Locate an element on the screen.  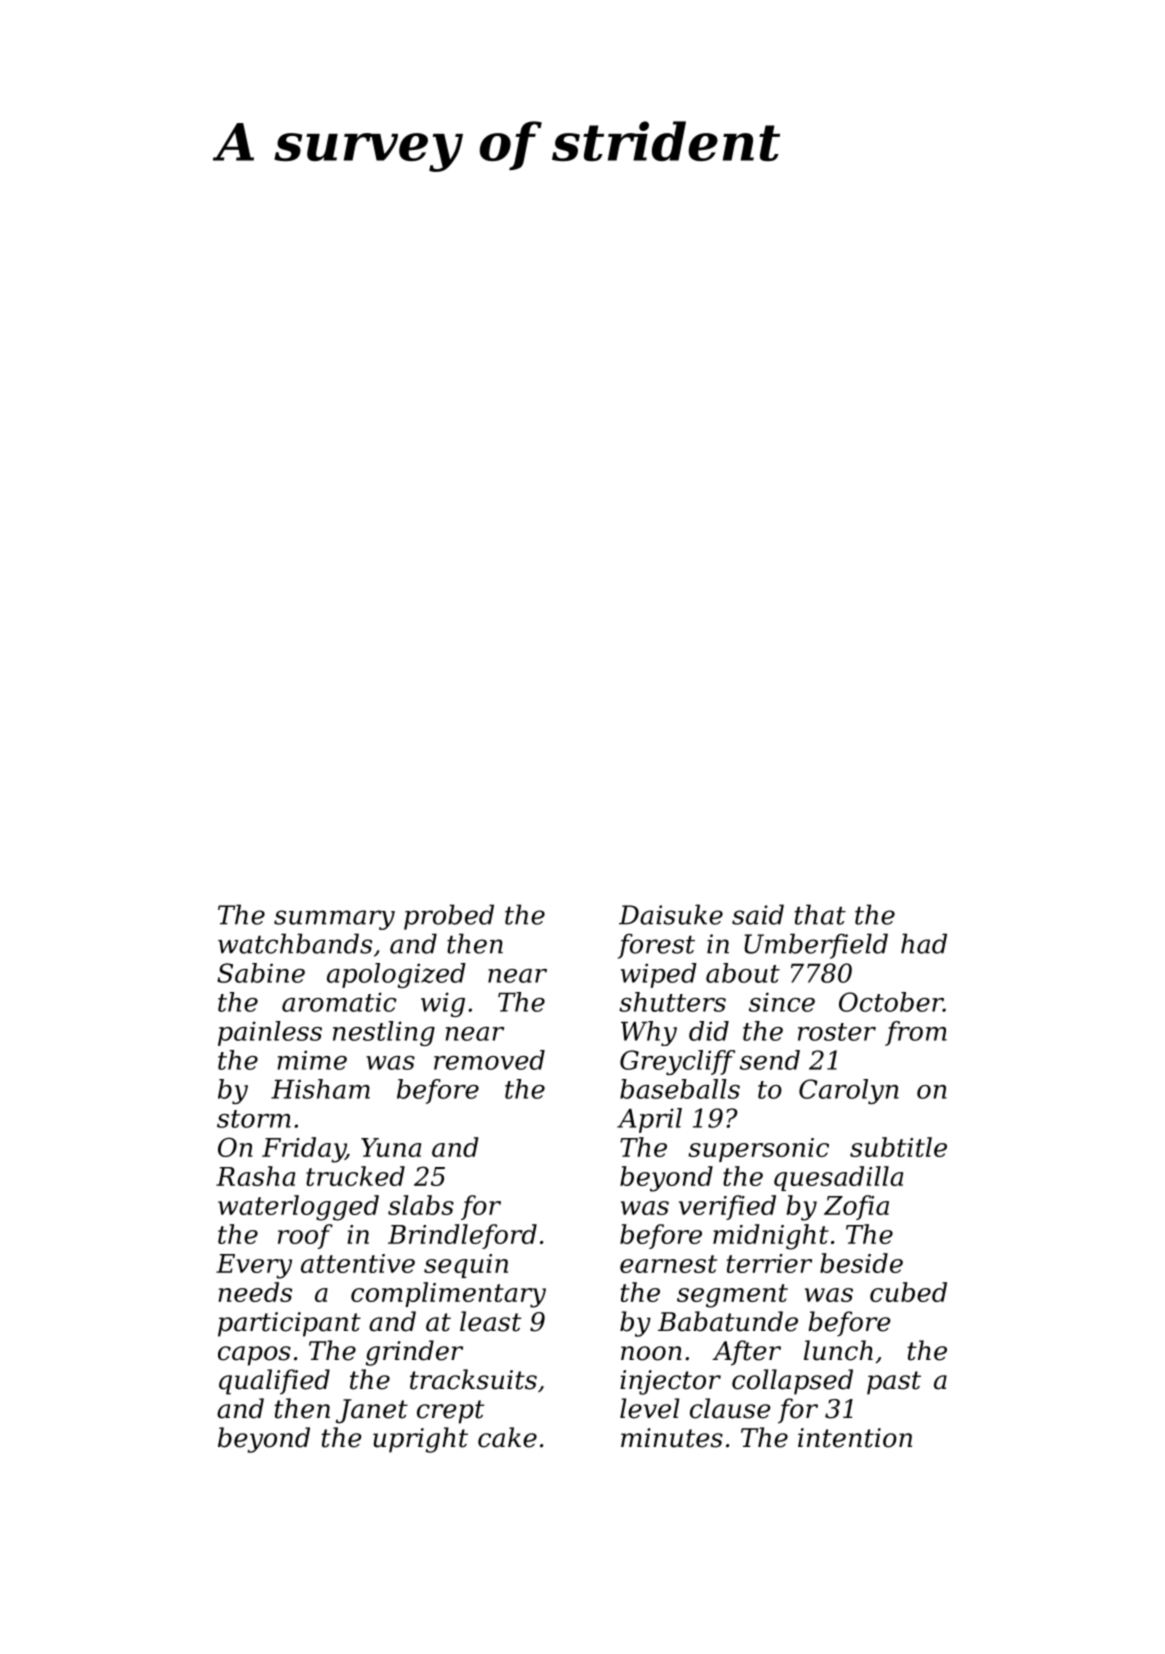
watchbands is located at coordinates (295, 943).
